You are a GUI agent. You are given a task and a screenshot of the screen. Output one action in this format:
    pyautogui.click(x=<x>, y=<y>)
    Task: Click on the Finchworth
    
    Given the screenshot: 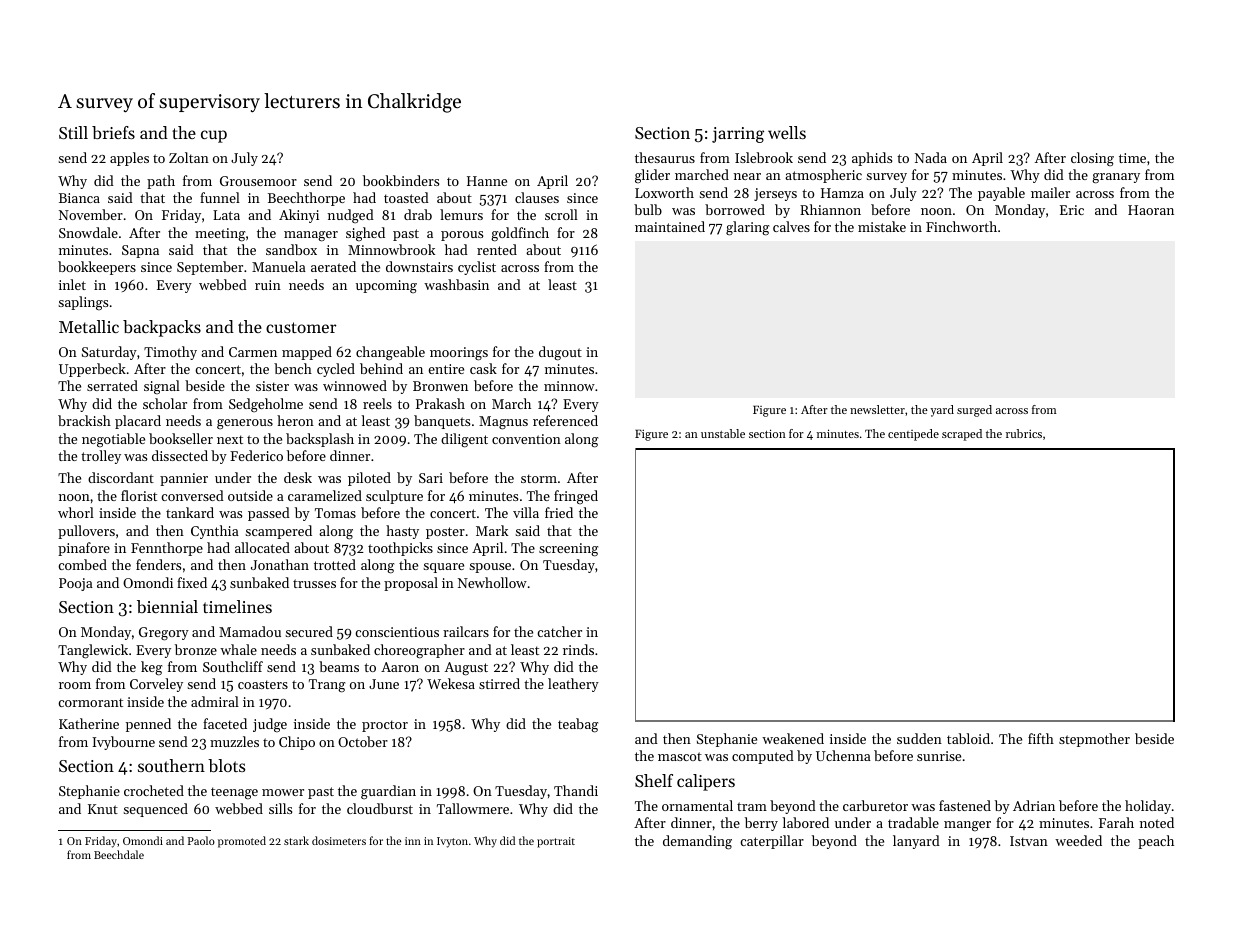 What is the action you would take?
    pyautogui.click(x=961, y=226)
